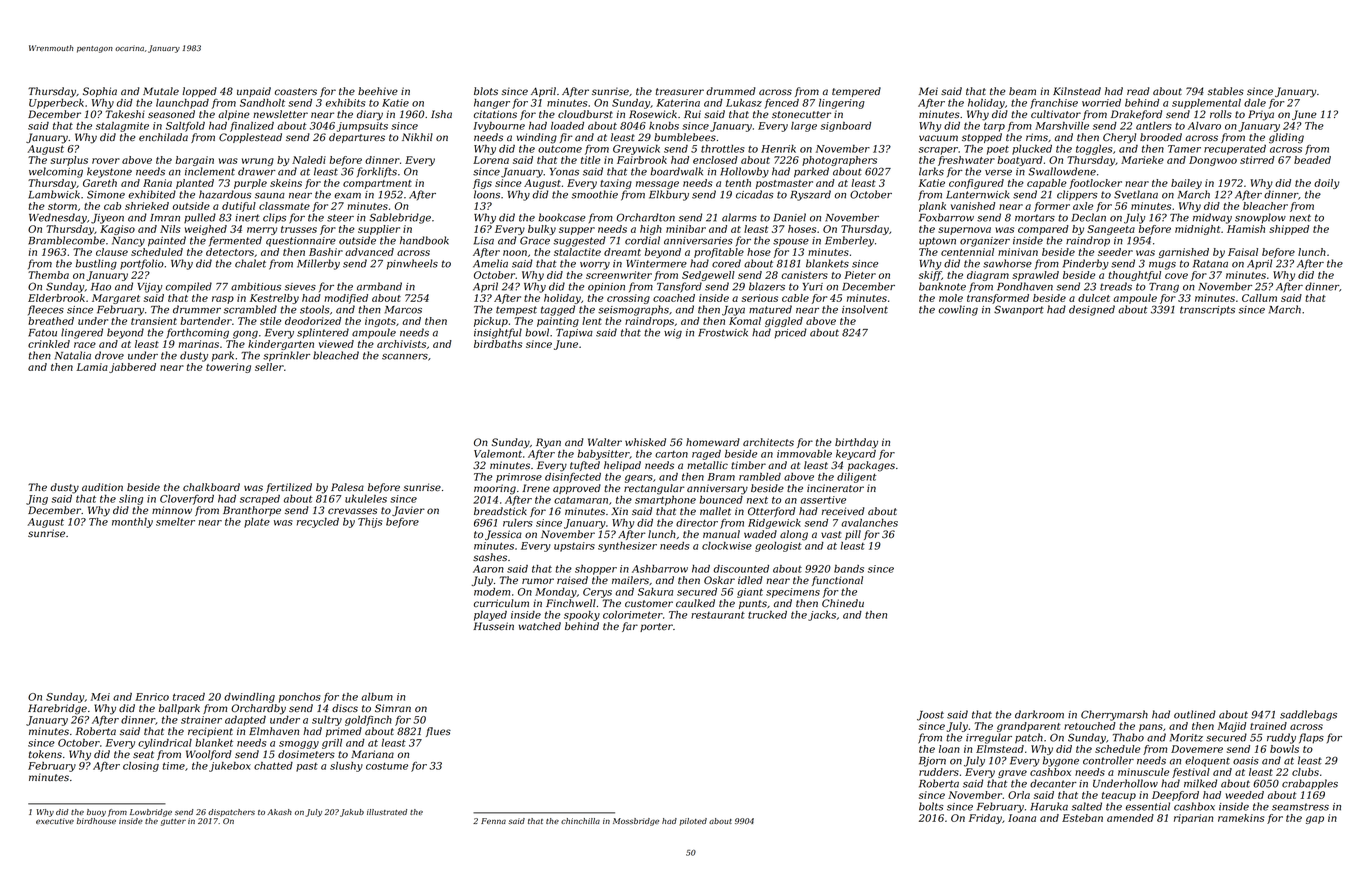 This image has width=1372, height=887. I want to click on unpaid, so click(254, 92).
